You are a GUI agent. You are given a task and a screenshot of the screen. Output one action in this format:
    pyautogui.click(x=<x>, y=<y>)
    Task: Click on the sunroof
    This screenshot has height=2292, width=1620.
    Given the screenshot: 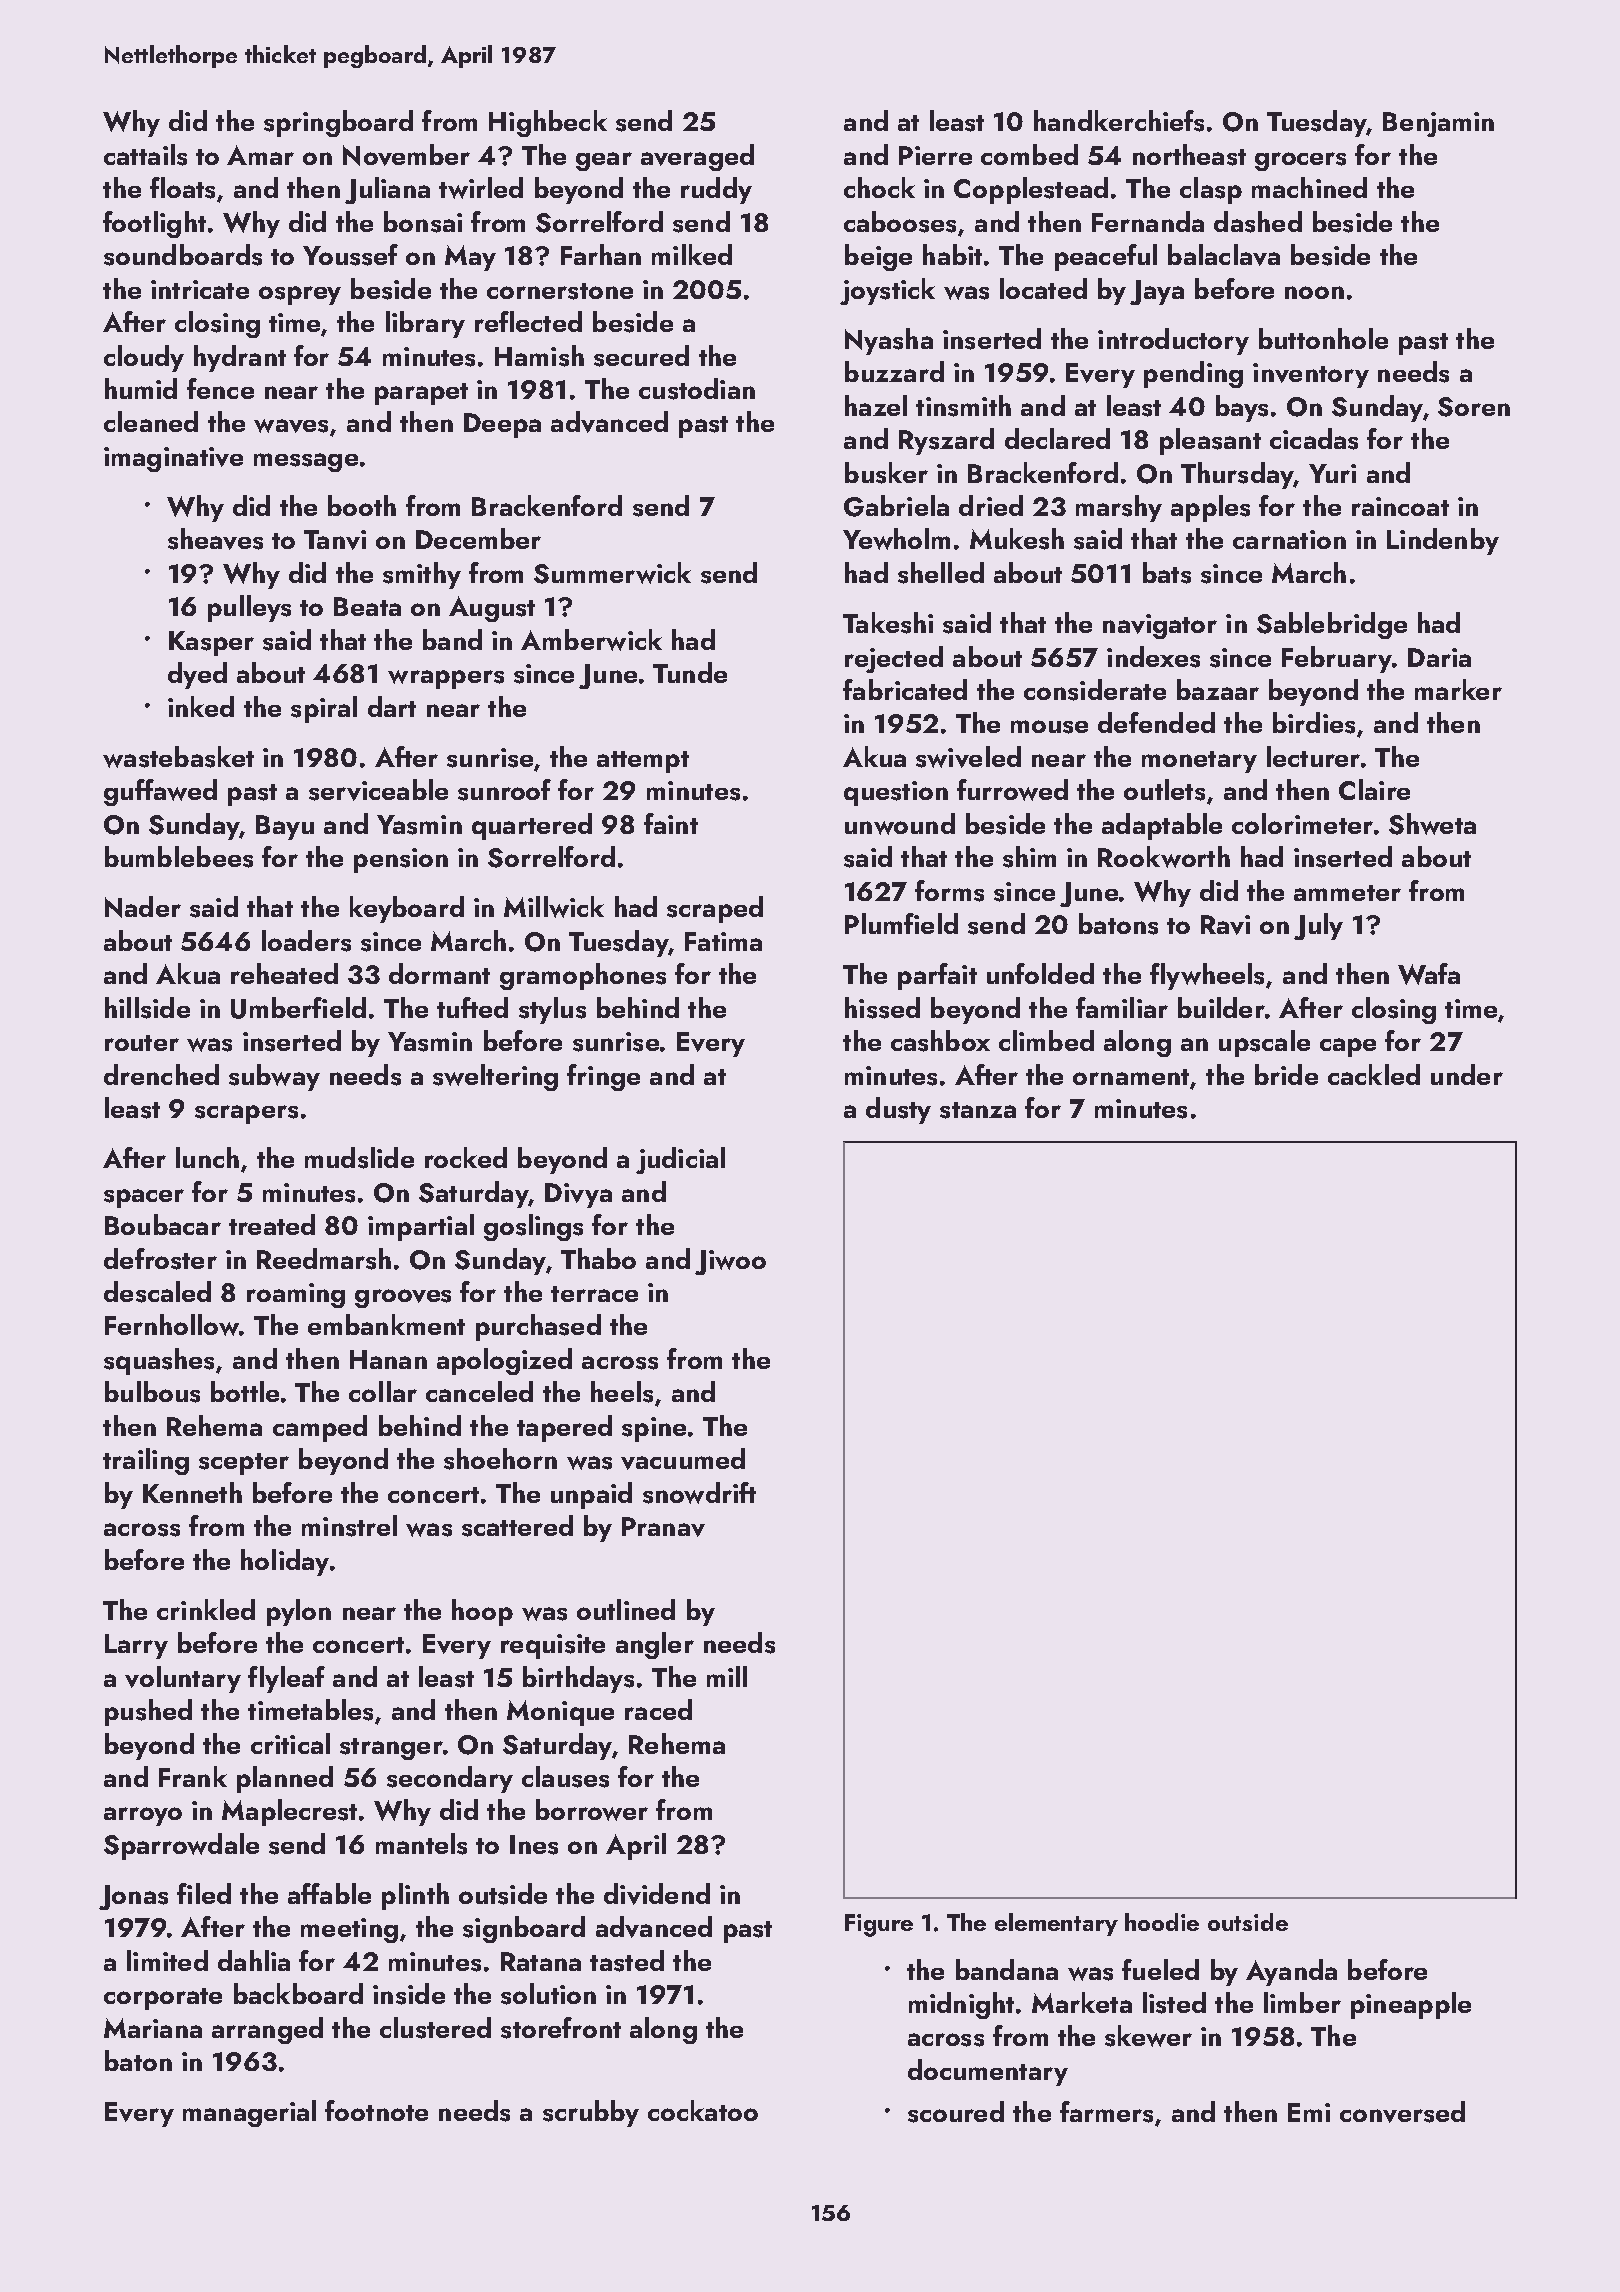 What is the action you would take?
    pyautogui.click(x=504, y=790)
